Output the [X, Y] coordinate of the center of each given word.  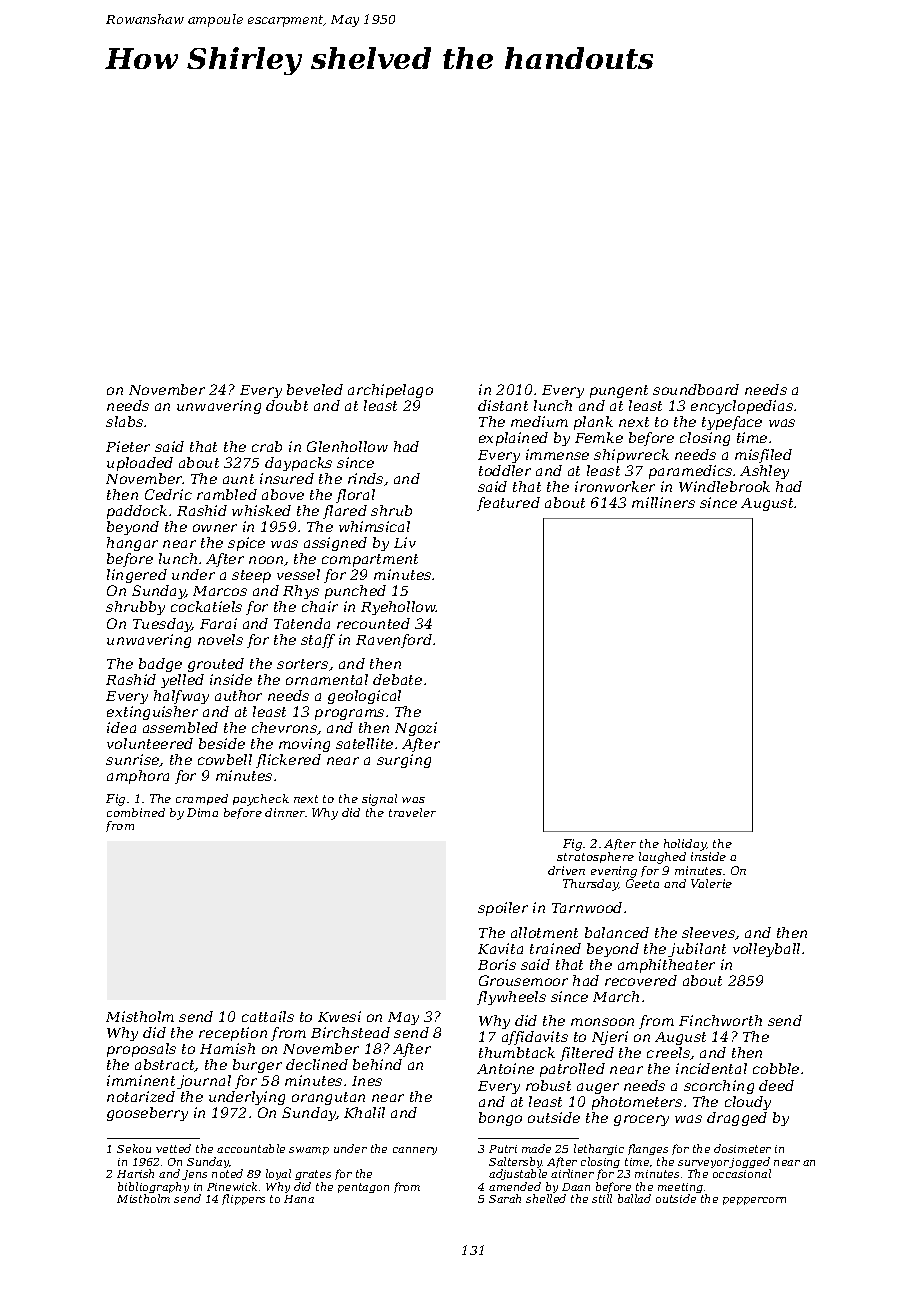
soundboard [696, 389]
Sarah [505, 1198]
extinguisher [152, 713]
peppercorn [754, 1201]
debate [397, 679]
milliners [663, 502]
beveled [315, 389]
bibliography [153, 1188]
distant [503, 405]
